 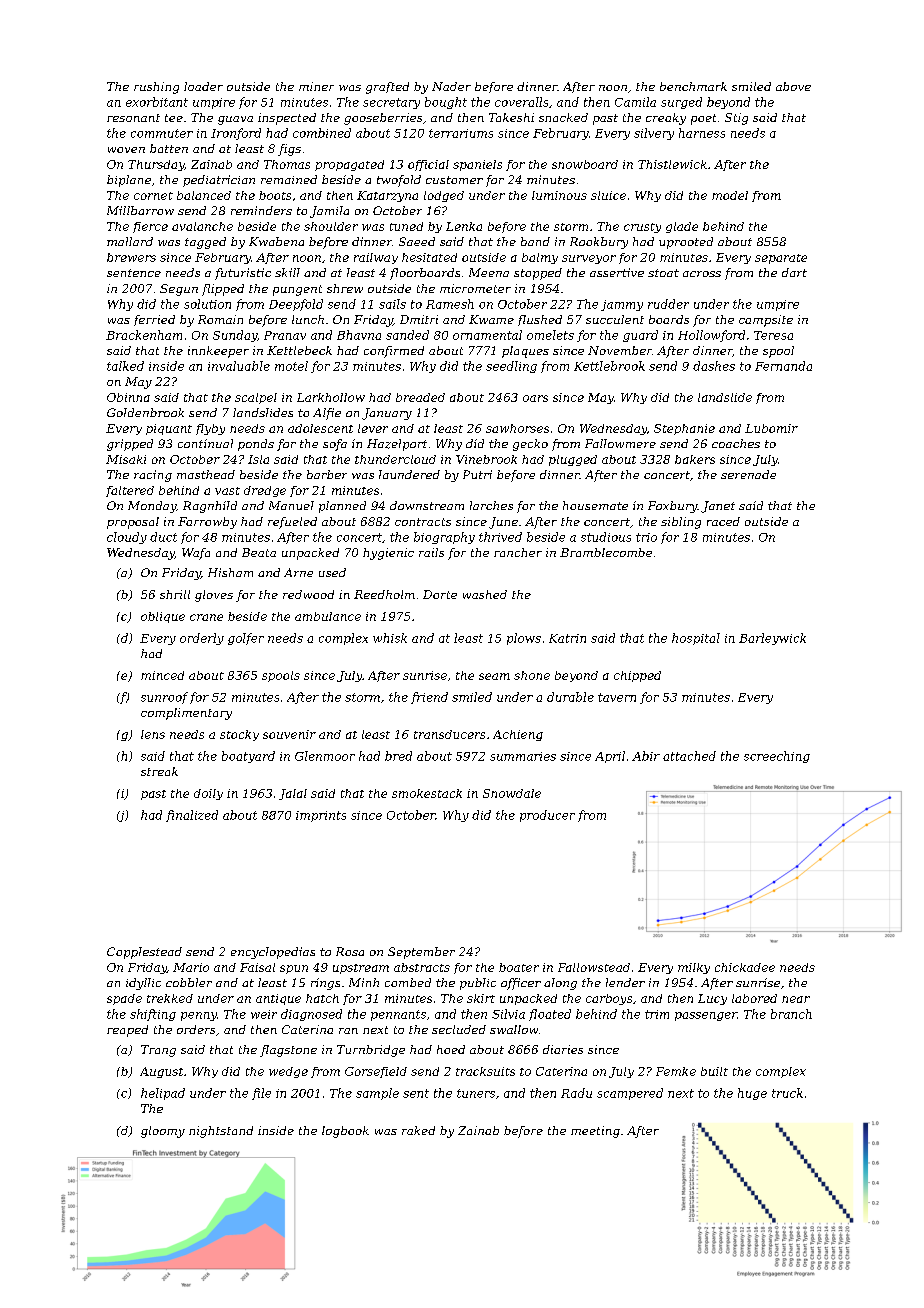 I want to click on dashes, so click(x=714, y=366).
